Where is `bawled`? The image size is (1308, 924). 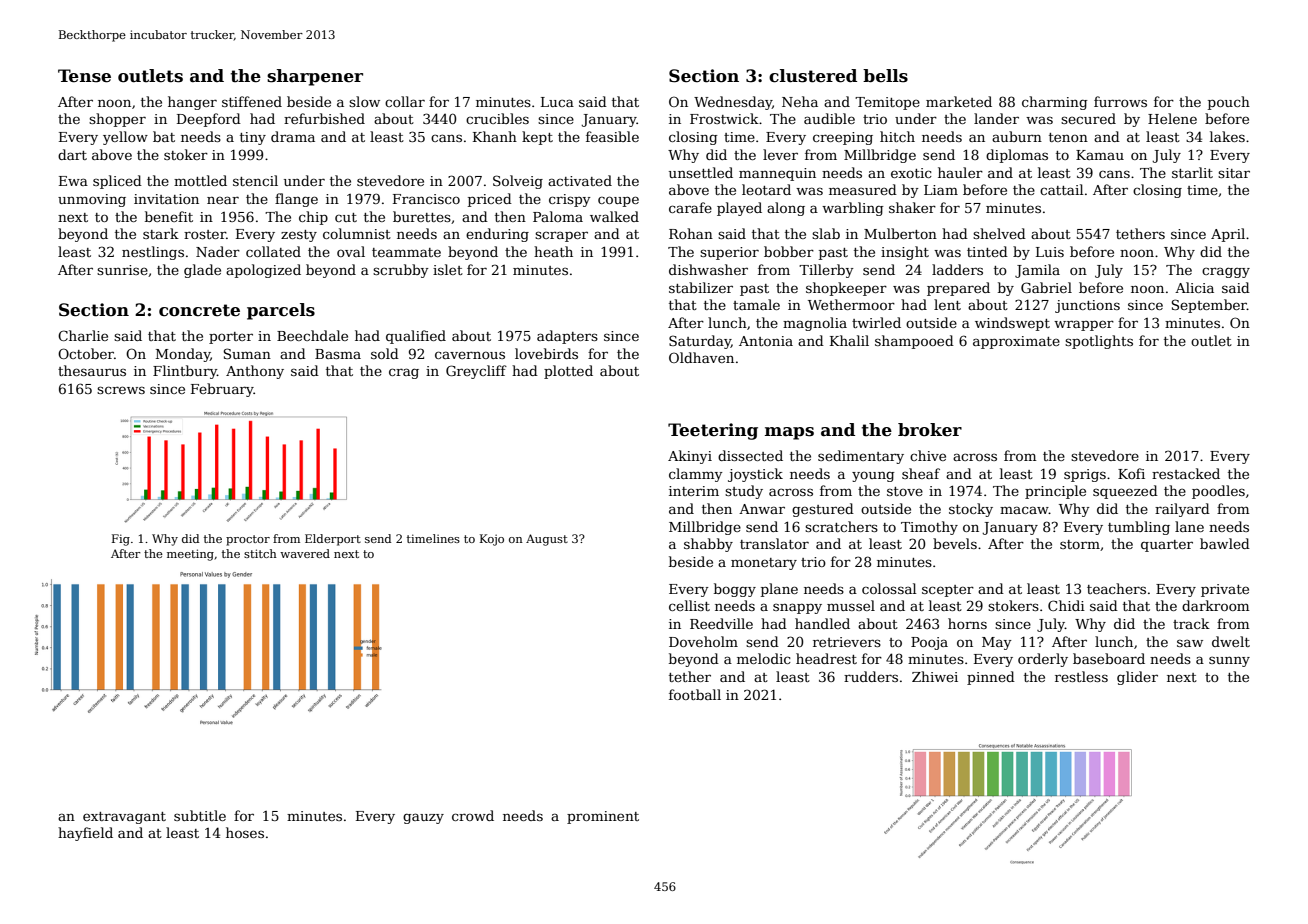 bawled is located at coordinates (1225, 543).
